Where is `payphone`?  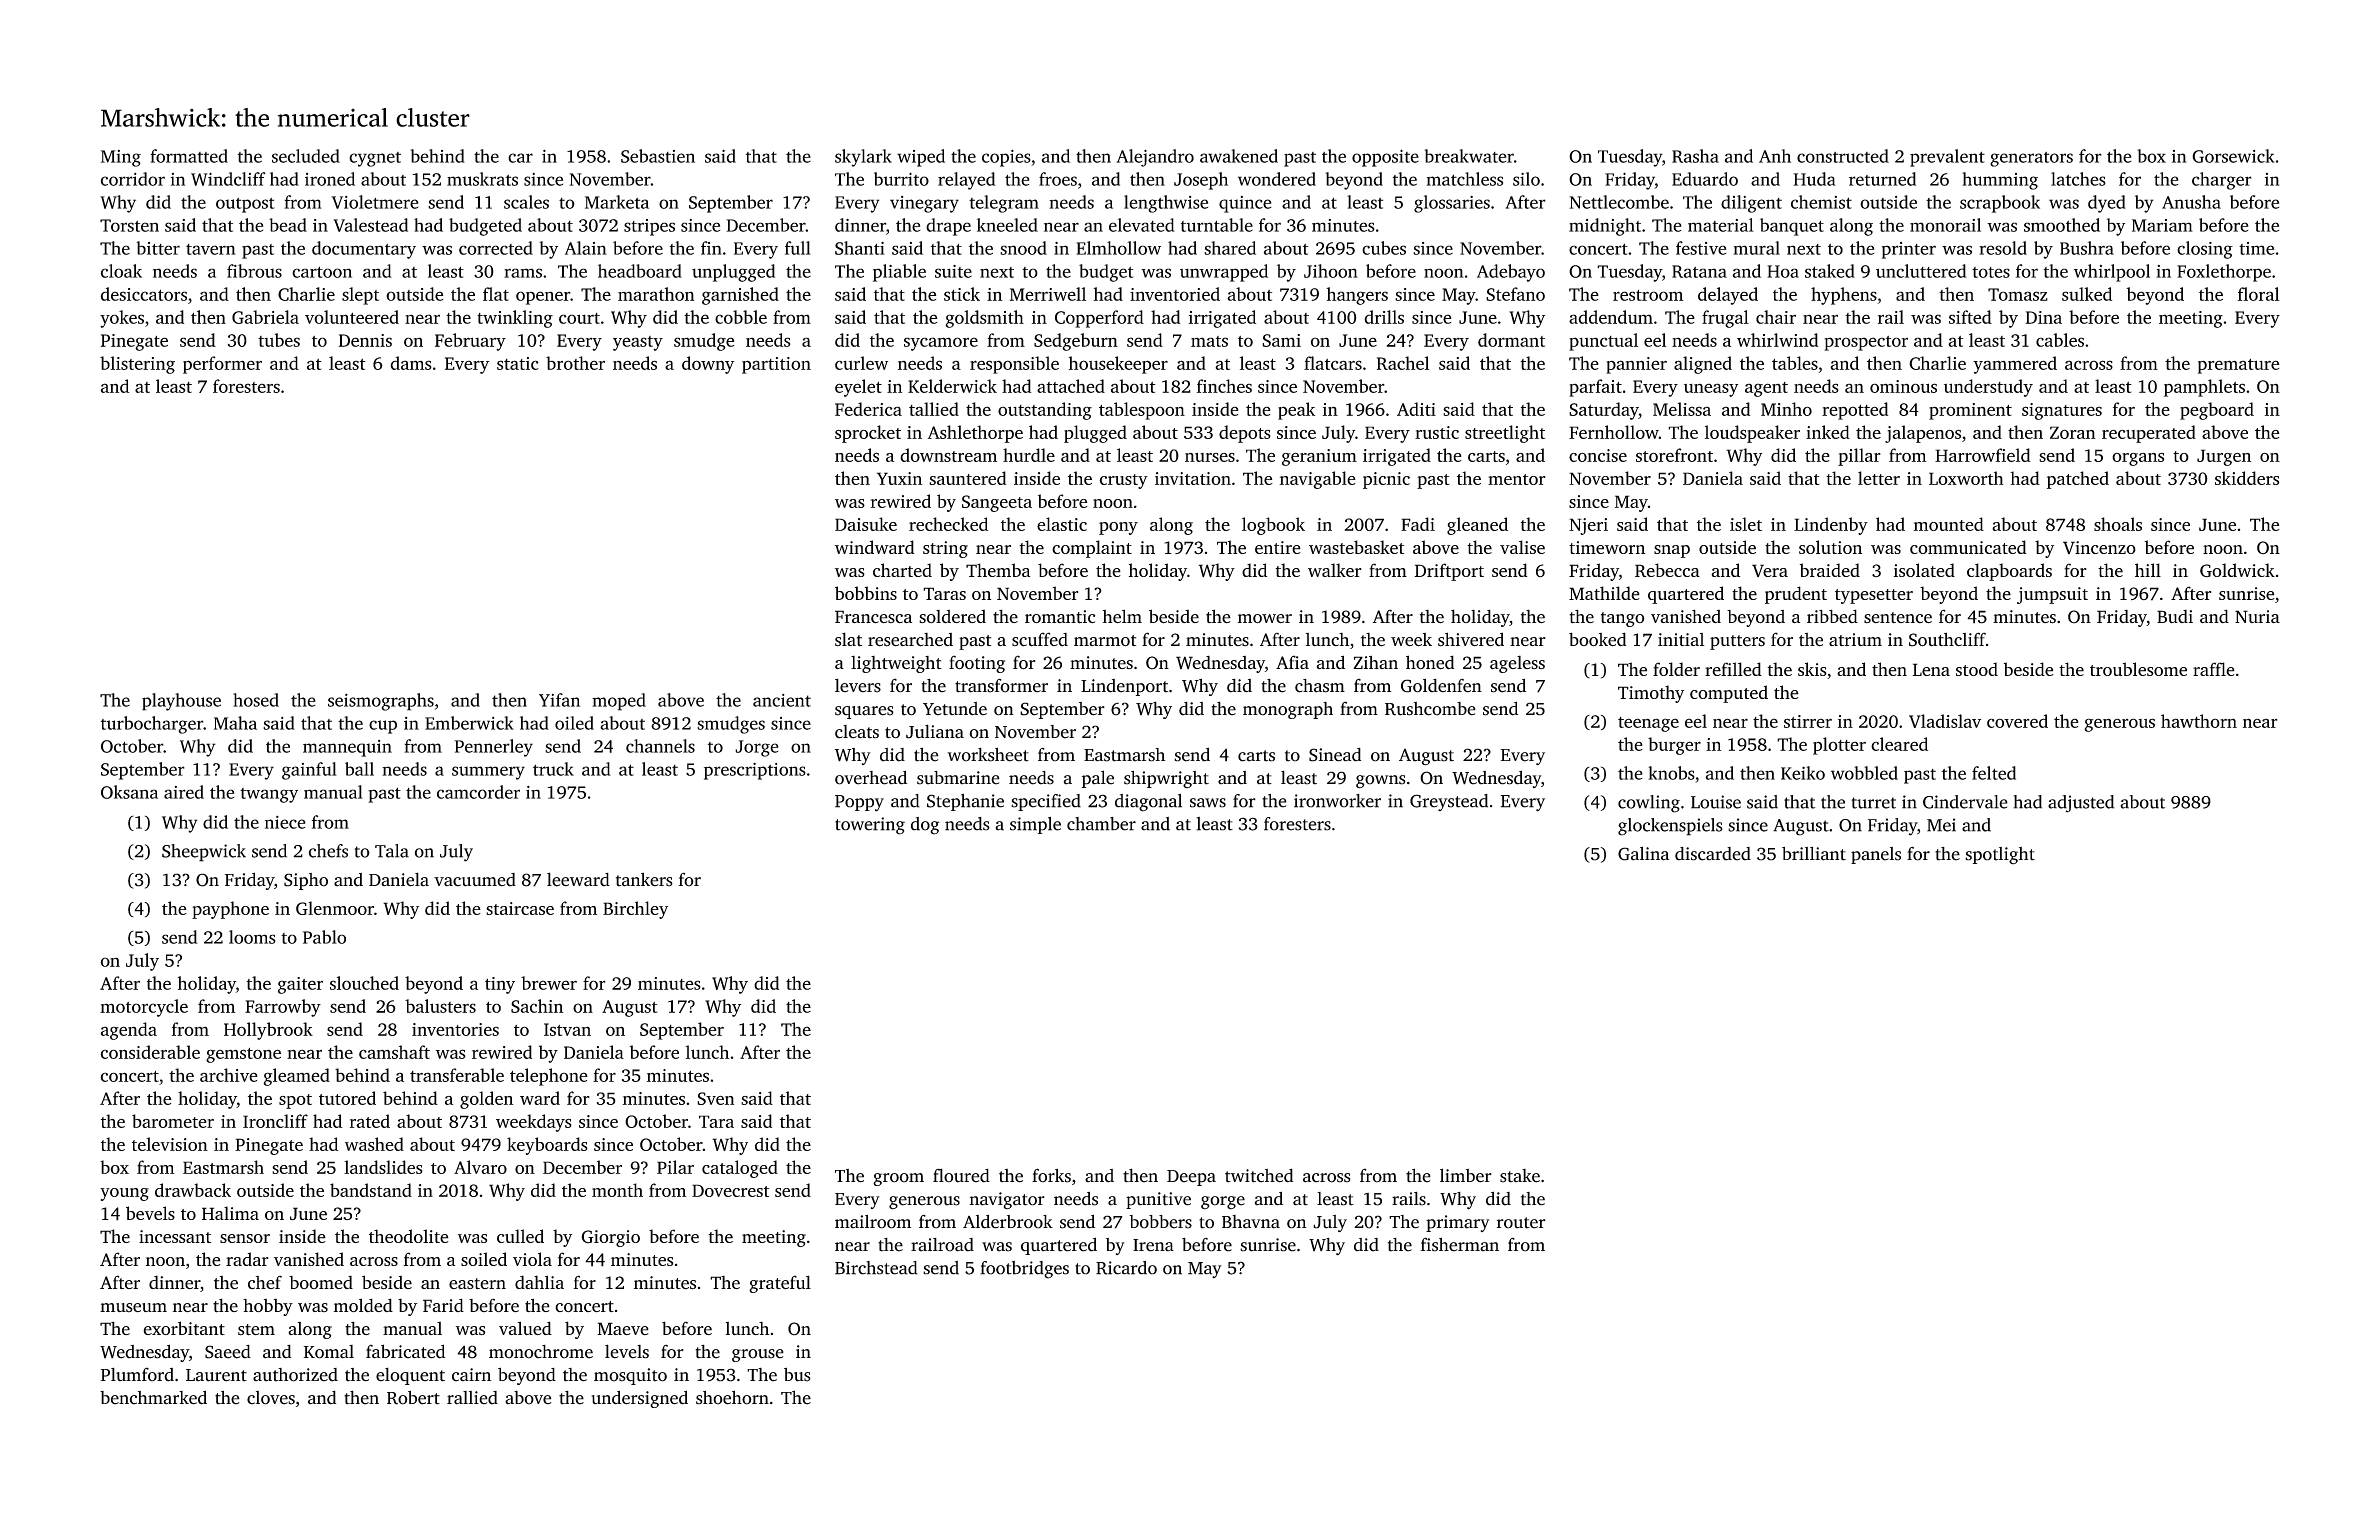
payphone is located at coordinates (230, 910).
